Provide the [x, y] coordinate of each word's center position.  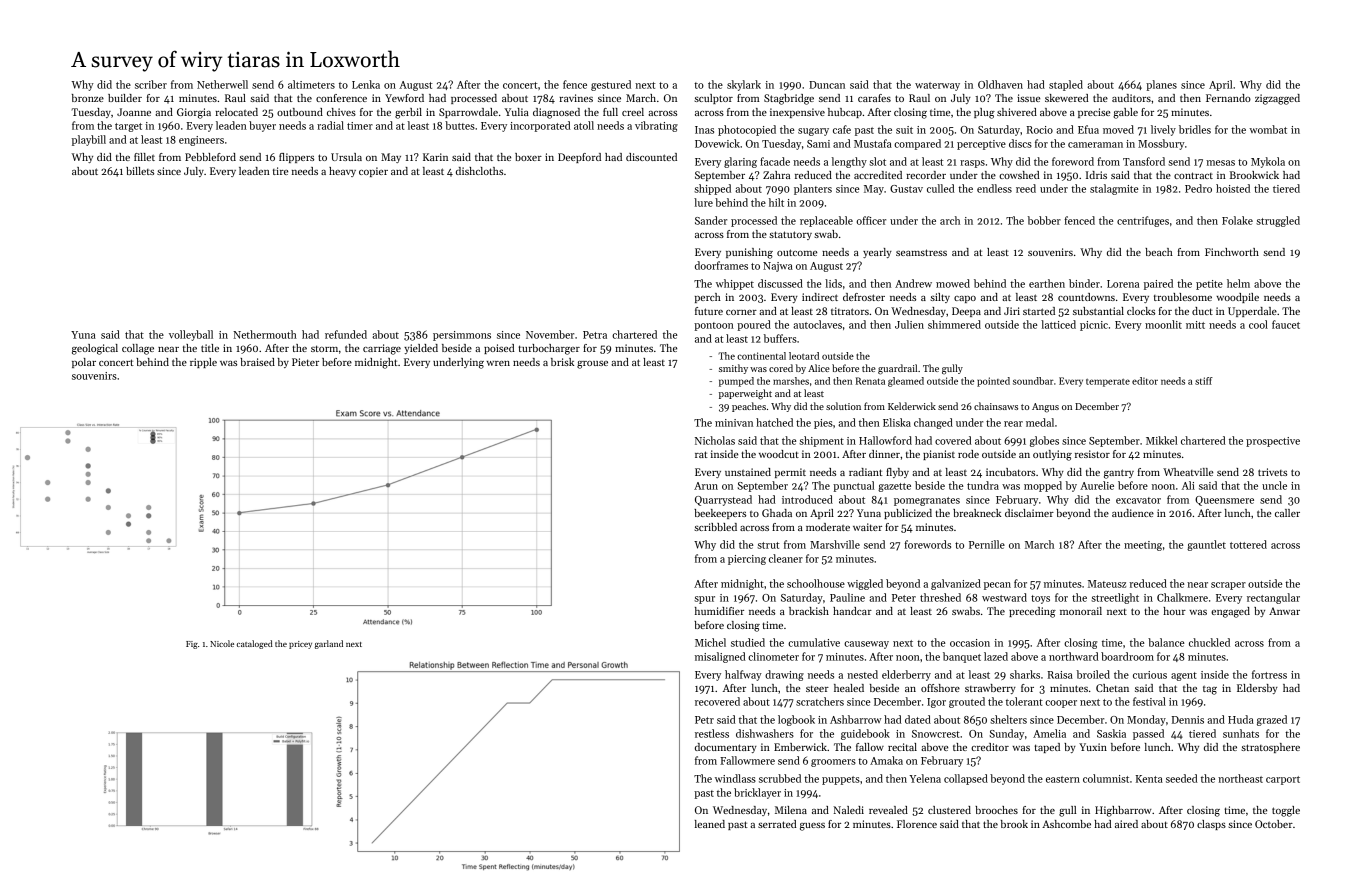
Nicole [222, 643]
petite [1209, 285]
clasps [1211, 825]
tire [280, 171]
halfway [743, 675]
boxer [528, 157]
